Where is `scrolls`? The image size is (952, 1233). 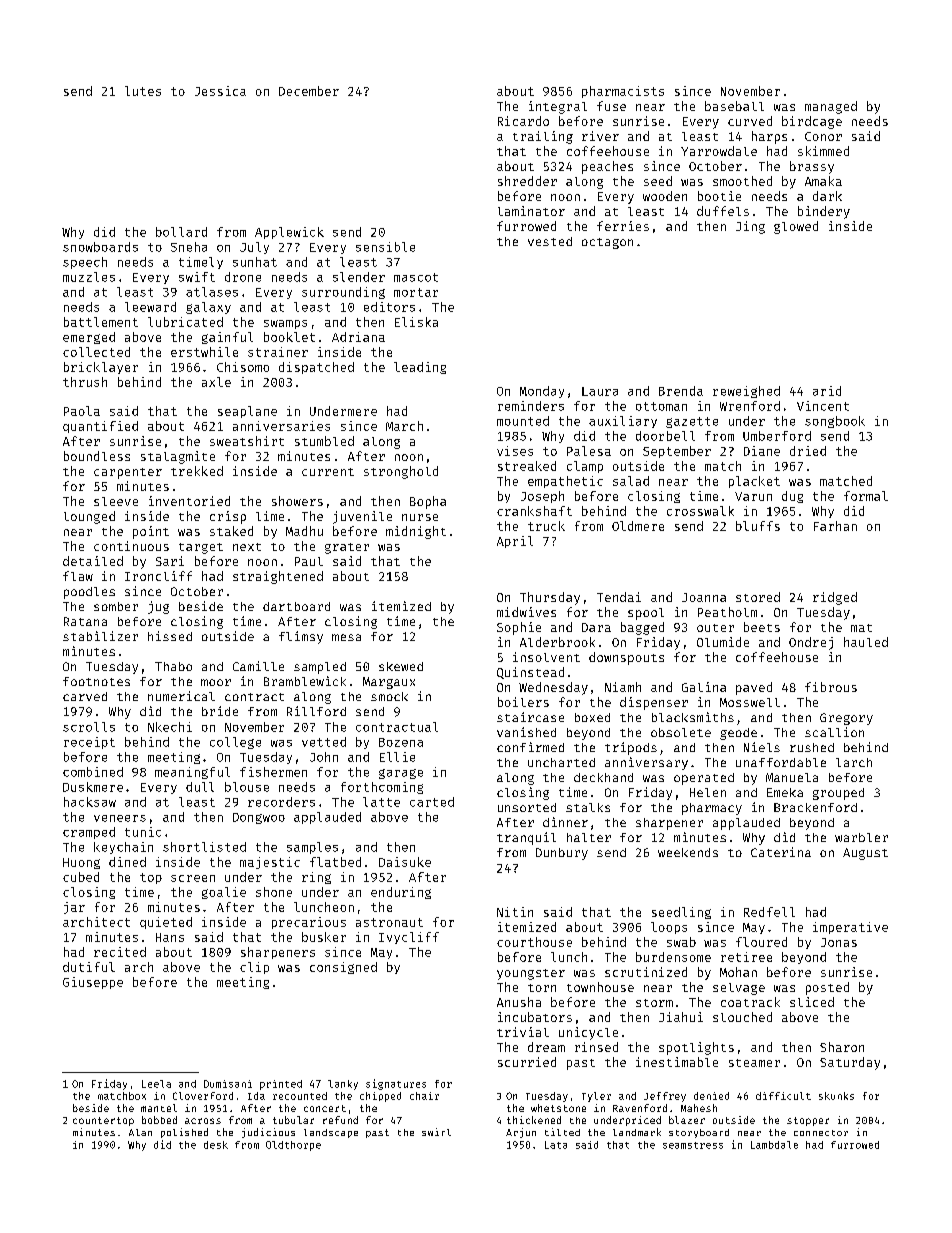
scrolls is located at coordinates (89, 727).
